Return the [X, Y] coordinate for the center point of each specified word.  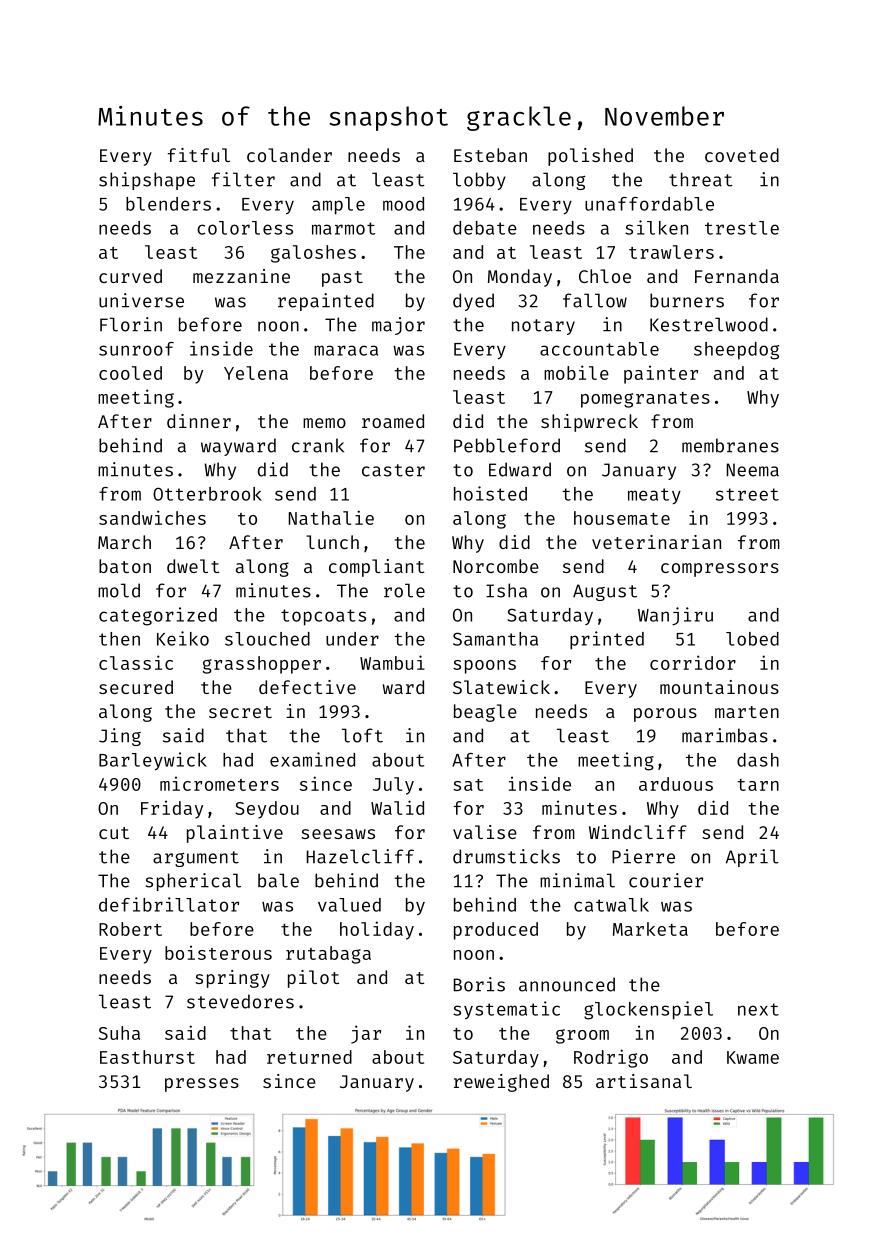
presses [202, 1085]
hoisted [490, 493]
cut [114, 833]
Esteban [490, 155]
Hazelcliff [360, 856]
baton [125, 566]
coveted [742, 155]
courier [666, 880]
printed [607, 640]
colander [289, 155]
